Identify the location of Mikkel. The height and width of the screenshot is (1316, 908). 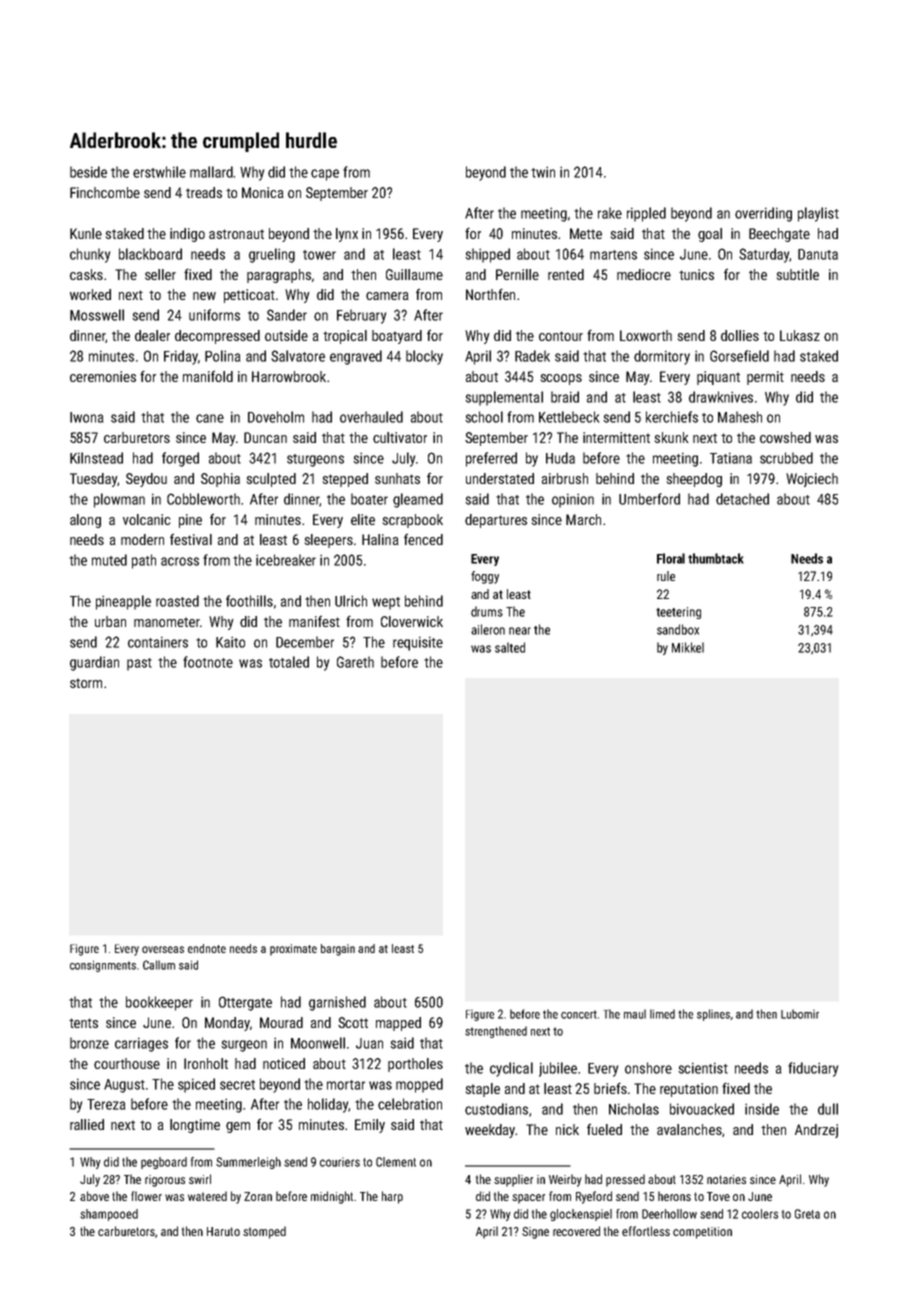
(688, 647).
